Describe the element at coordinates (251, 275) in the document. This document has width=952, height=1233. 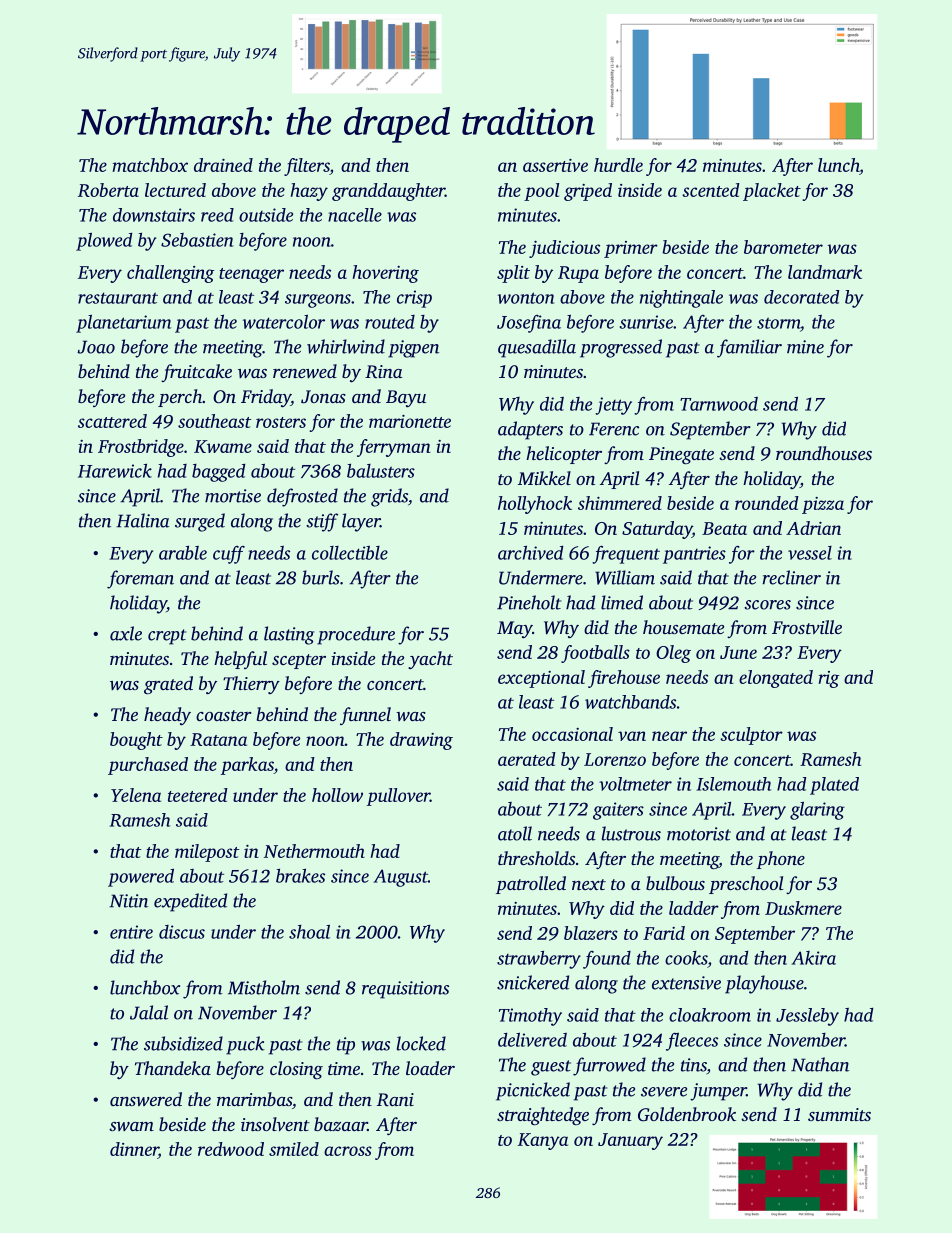
I see `teenager` at that location.
